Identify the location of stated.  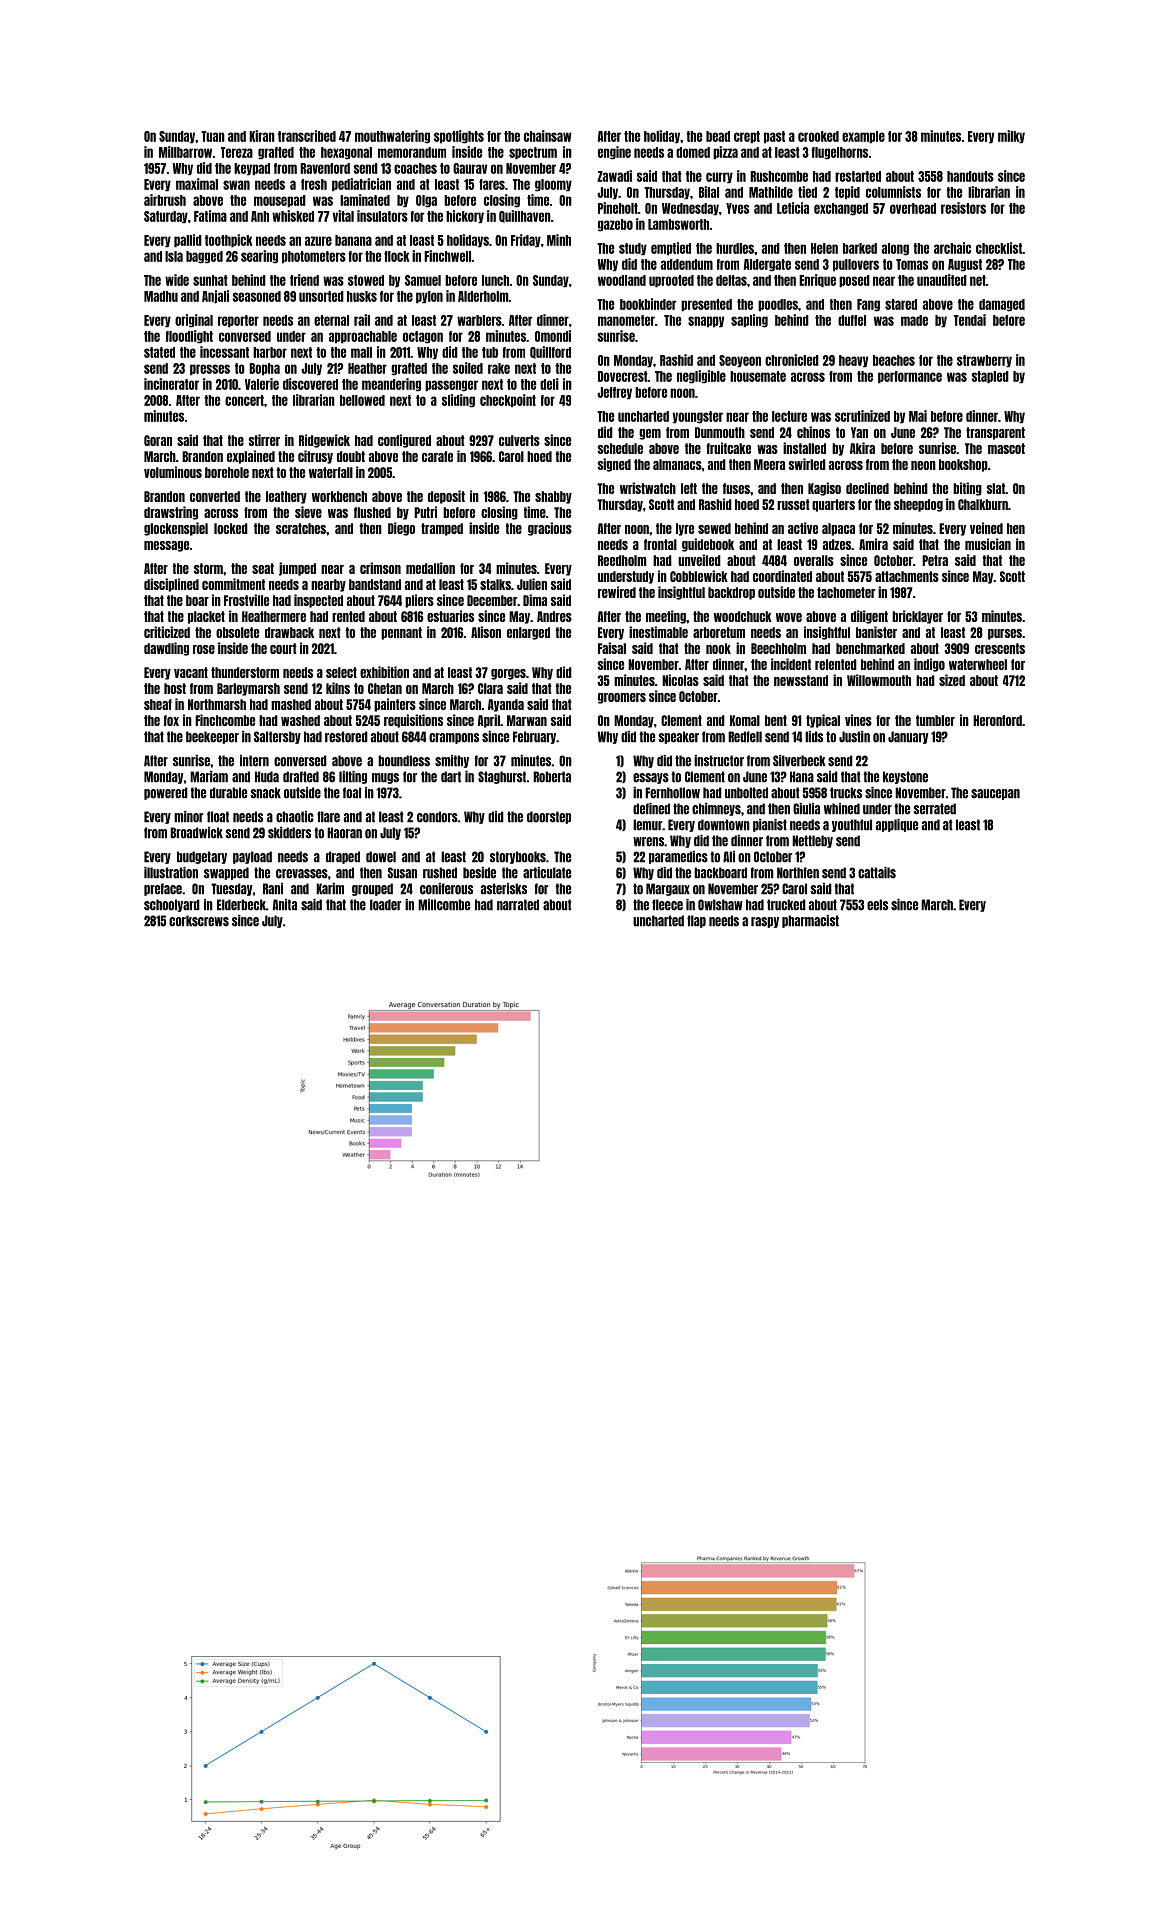
(159, 352).
